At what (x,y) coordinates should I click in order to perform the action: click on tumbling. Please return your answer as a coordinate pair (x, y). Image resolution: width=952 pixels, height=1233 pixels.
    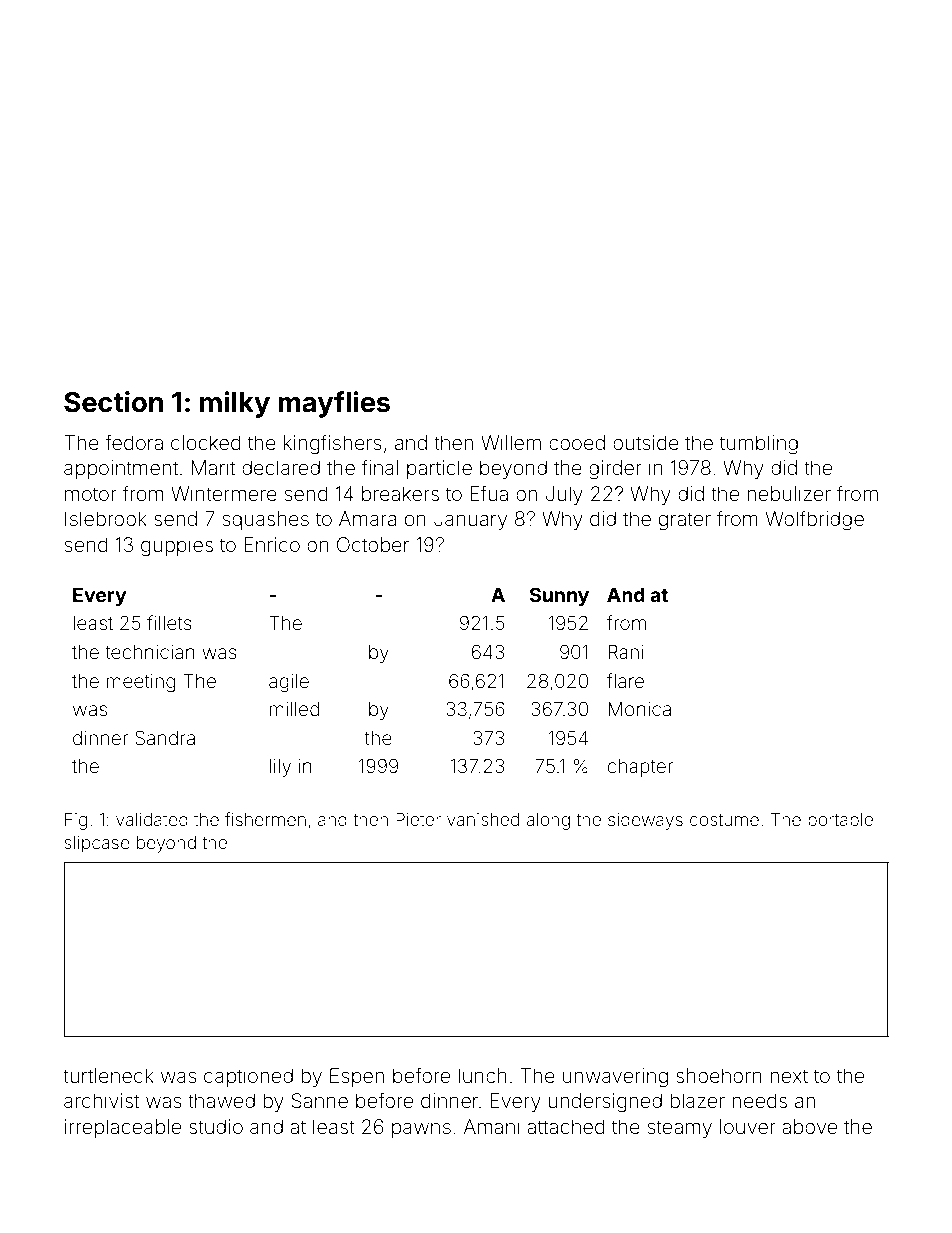
    Looking at the image, I should click on (759, 445).
